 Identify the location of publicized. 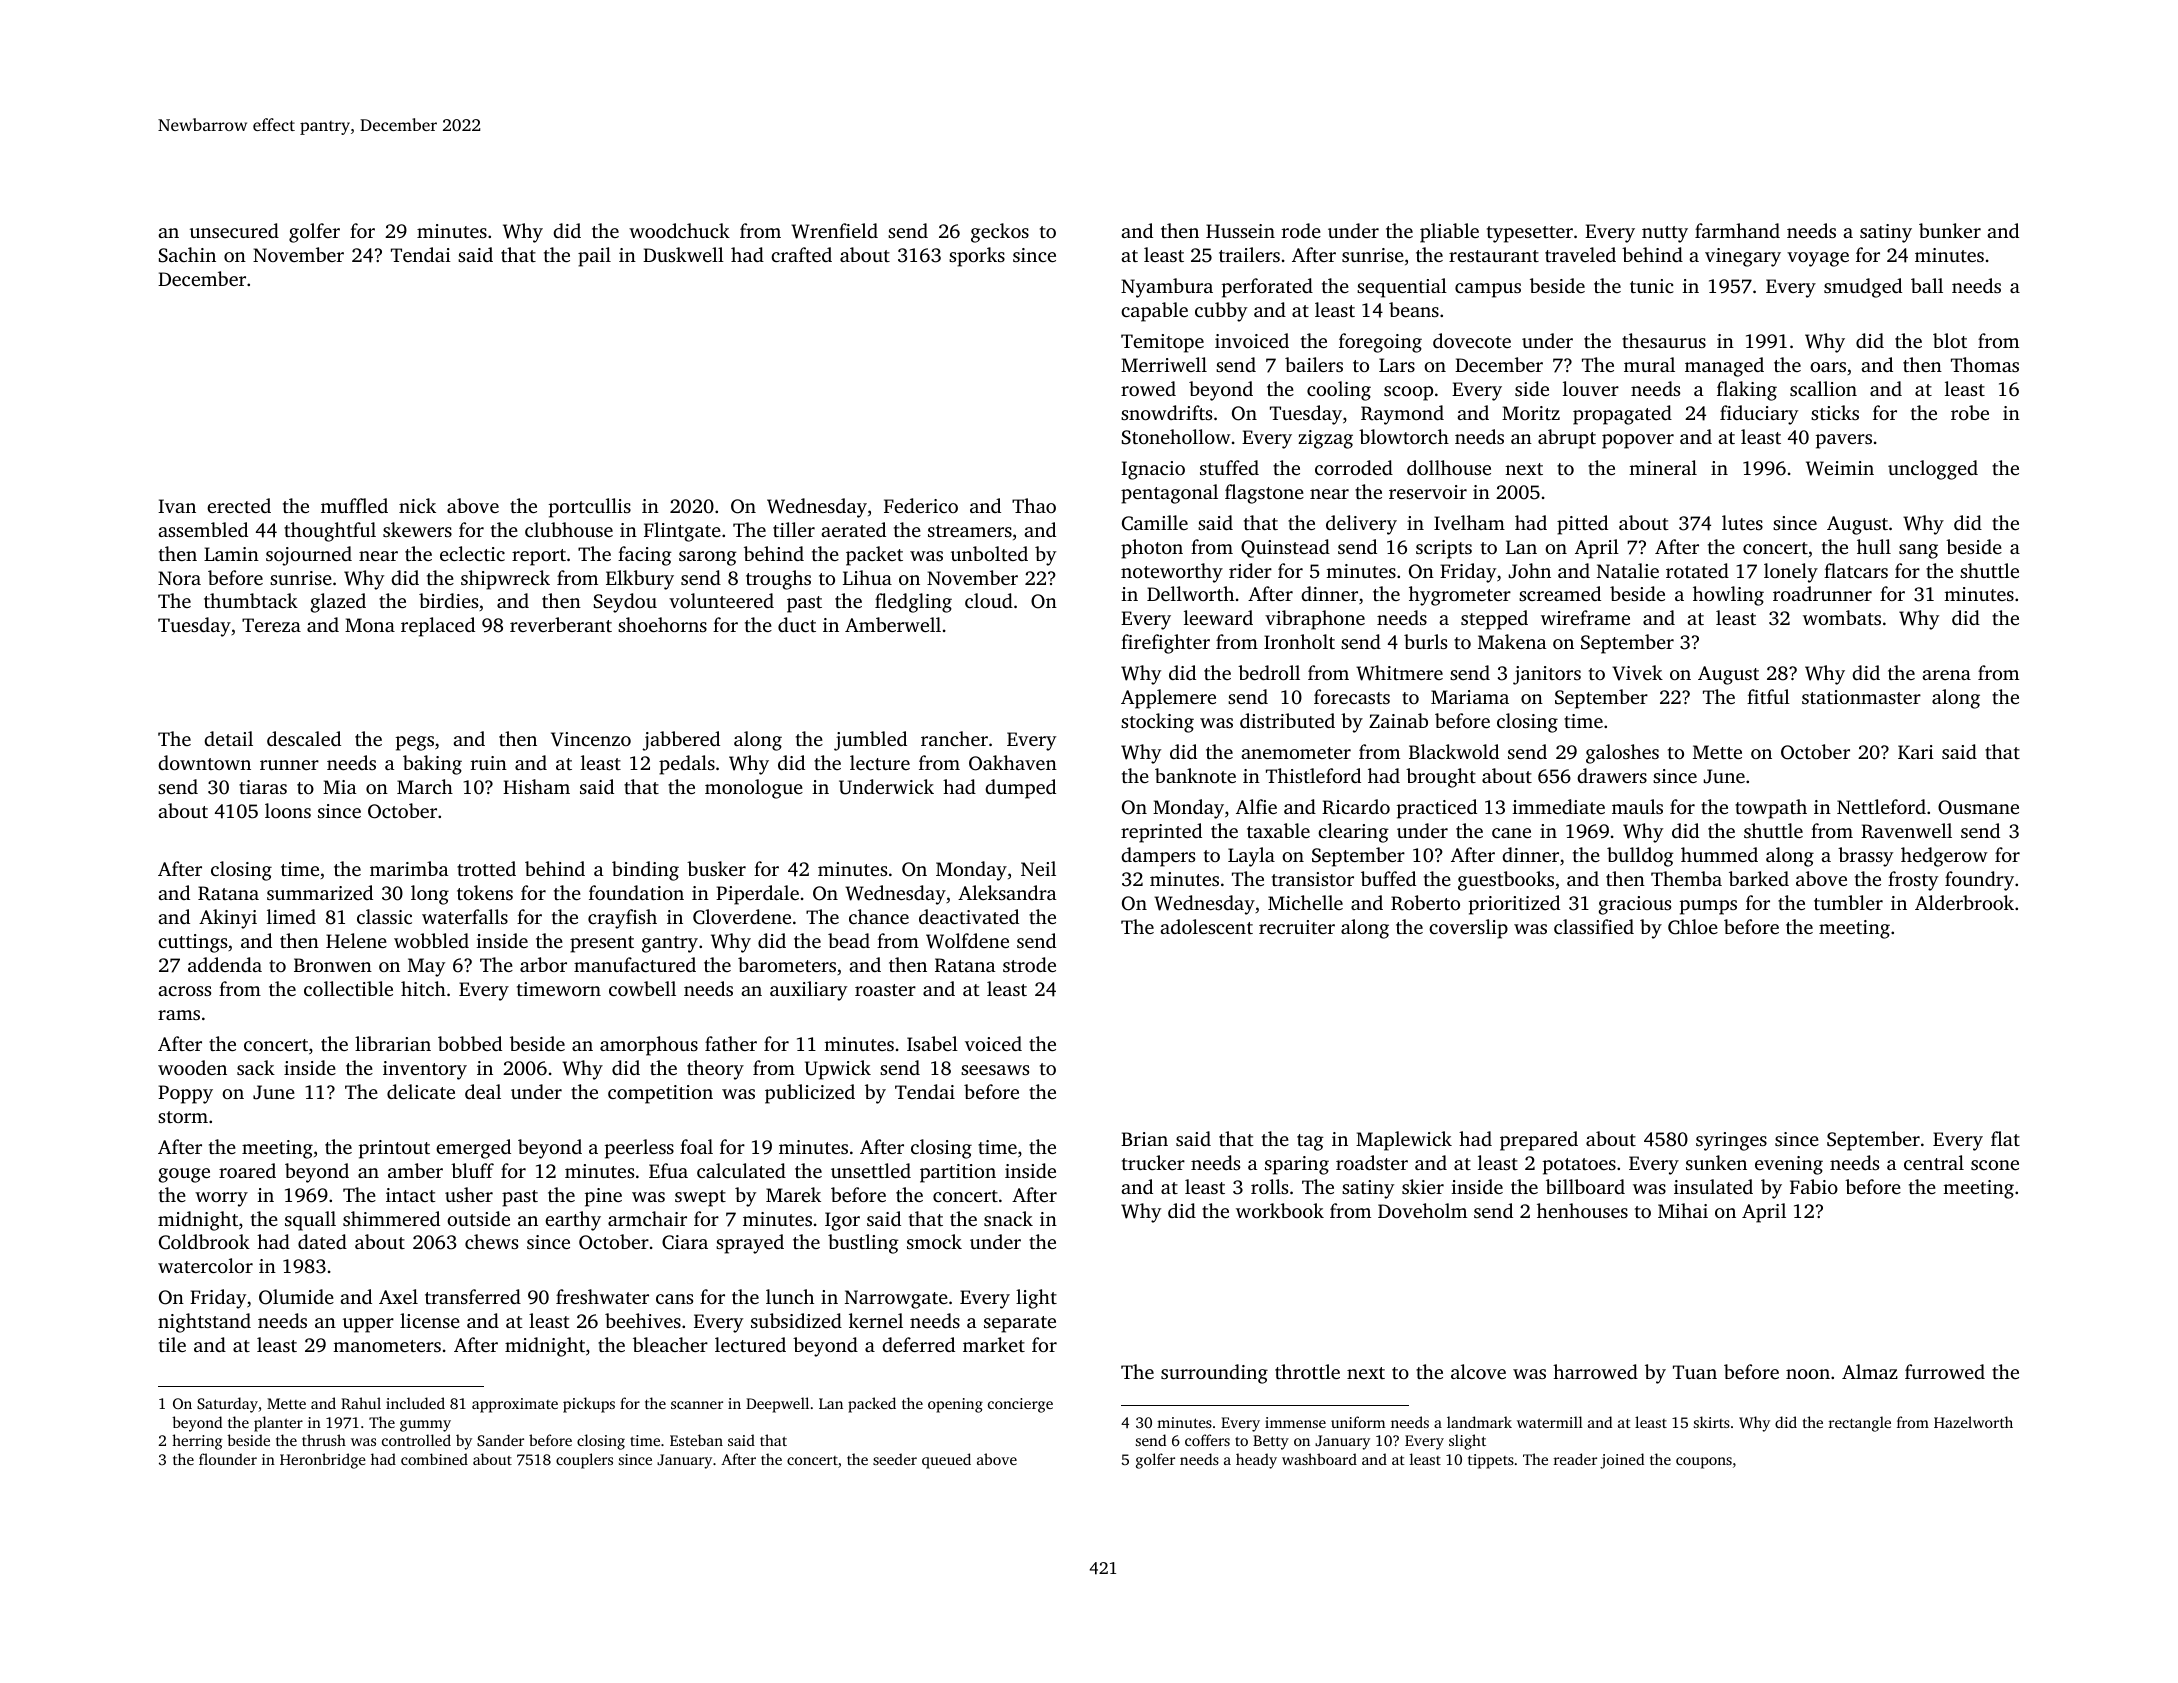
(810, 1094).
